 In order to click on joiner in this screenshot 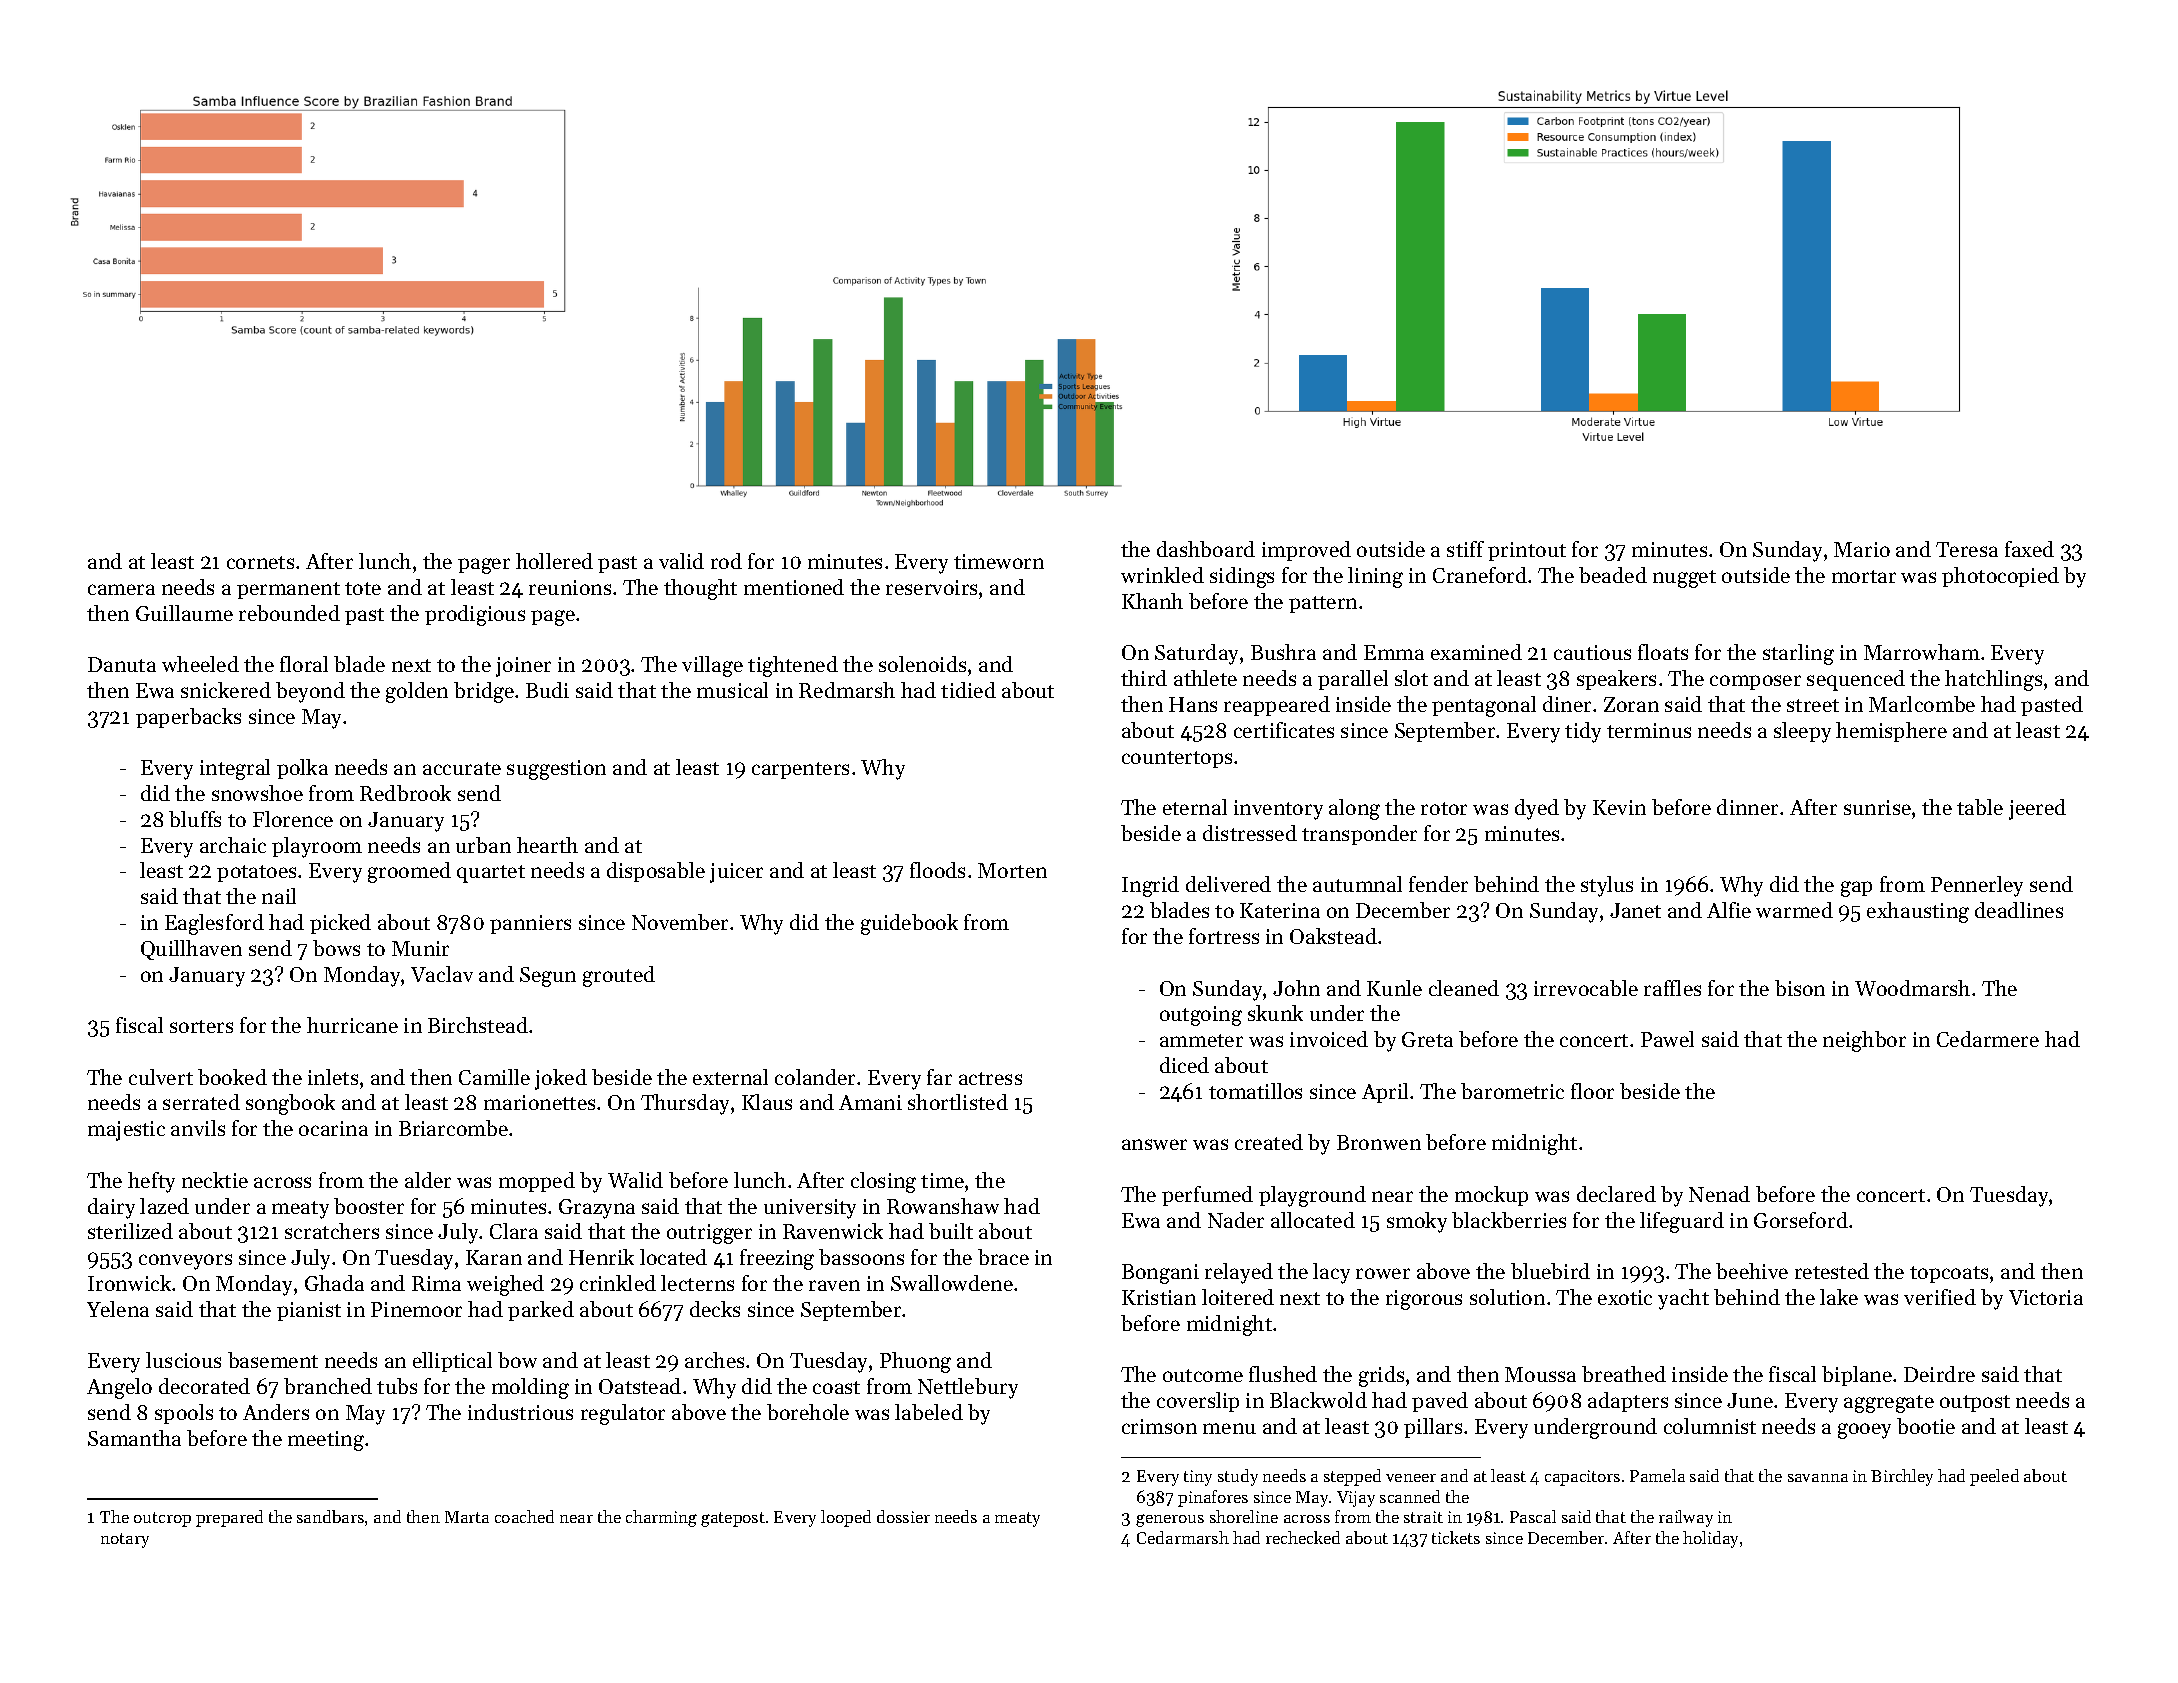, I will do `click(523, 667)`.
